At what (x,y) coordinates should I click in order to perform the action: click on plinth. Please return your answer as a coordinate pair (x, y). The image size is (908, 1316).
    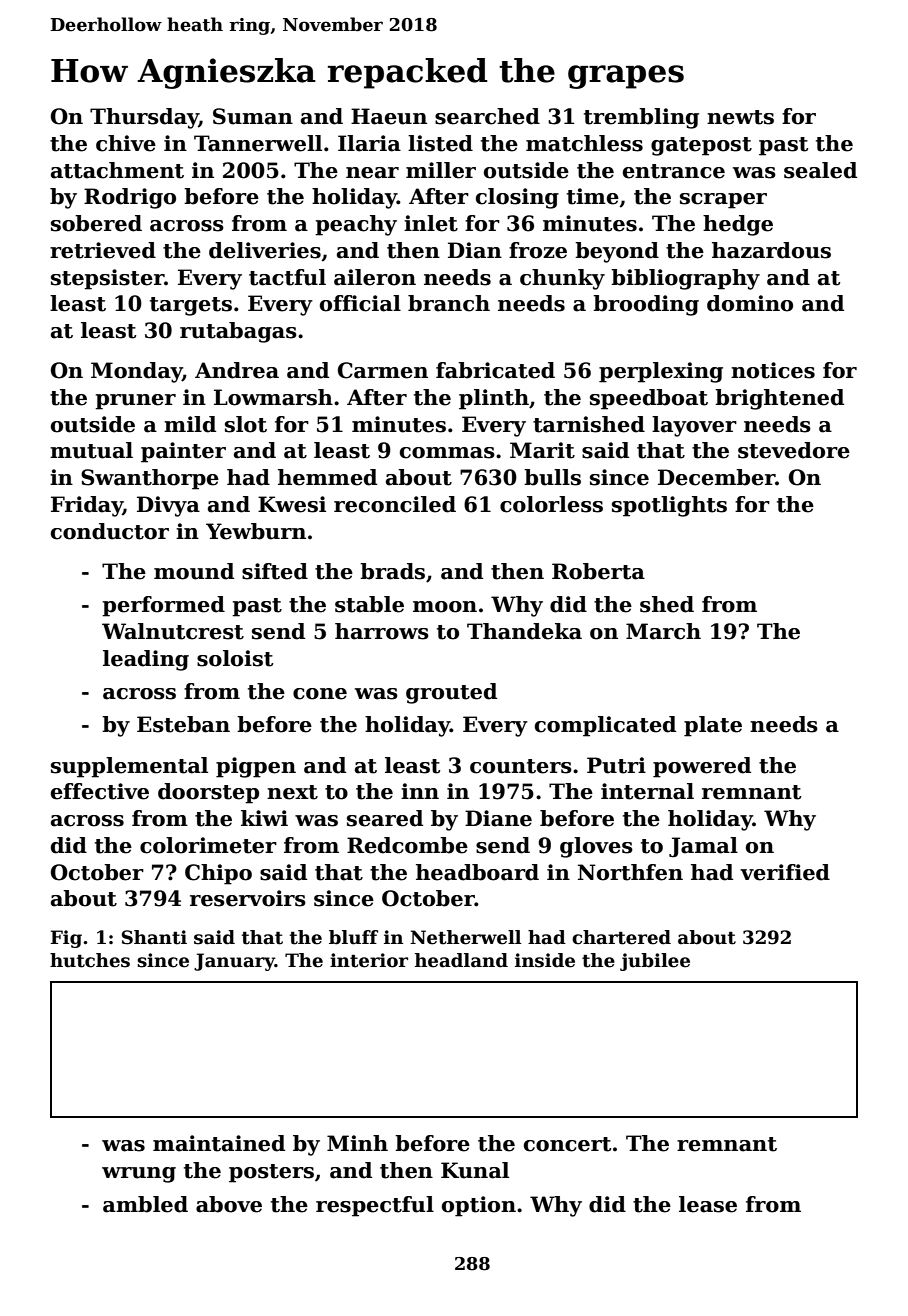
    Looking at the image, I should click on (494, 399).
